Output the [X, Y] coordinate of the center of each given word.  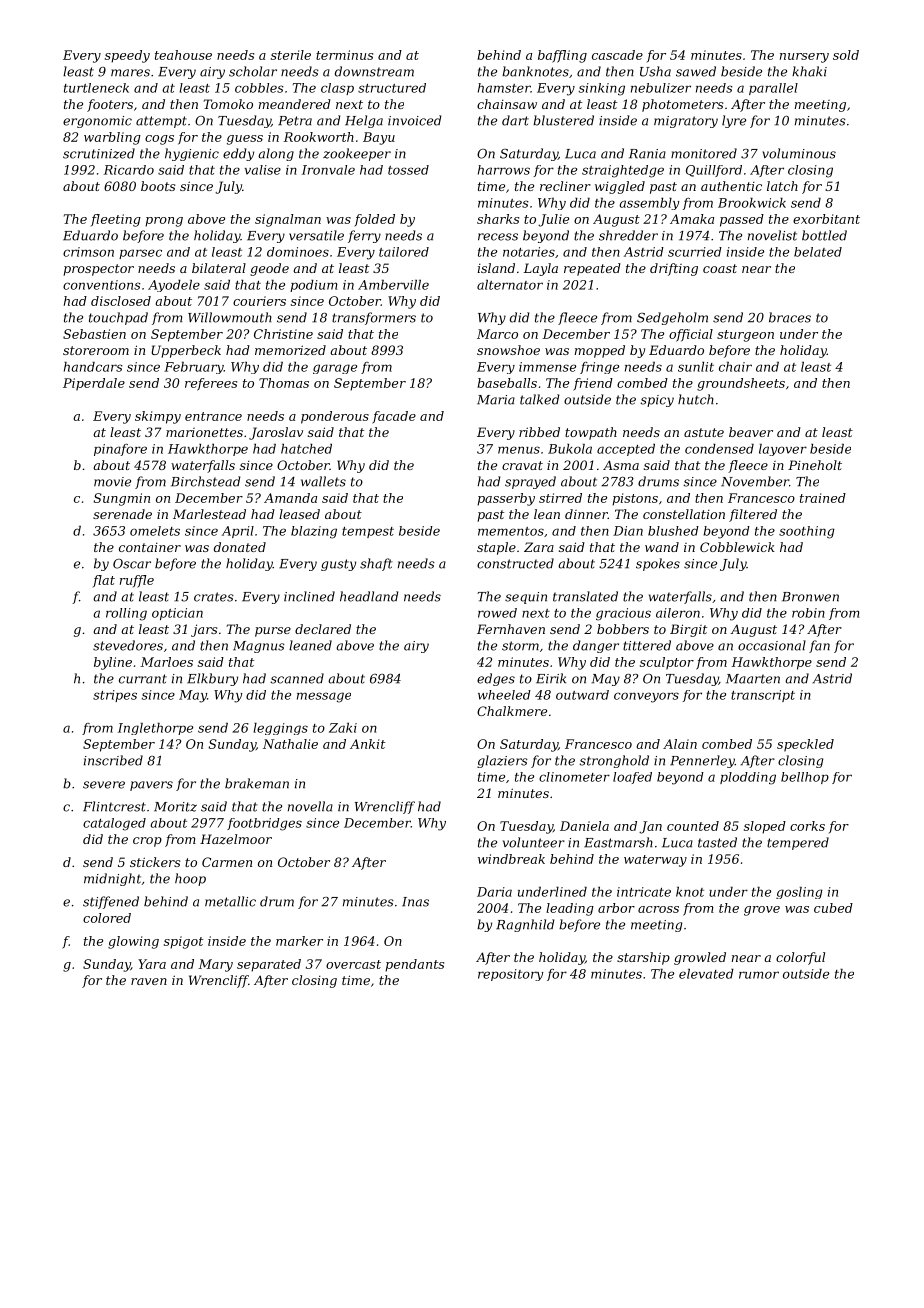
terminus [344, 55]
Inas [415, 902]
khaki [809, 71]
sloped [765, 827]
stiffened [111, 902]
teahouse [183, 55]
